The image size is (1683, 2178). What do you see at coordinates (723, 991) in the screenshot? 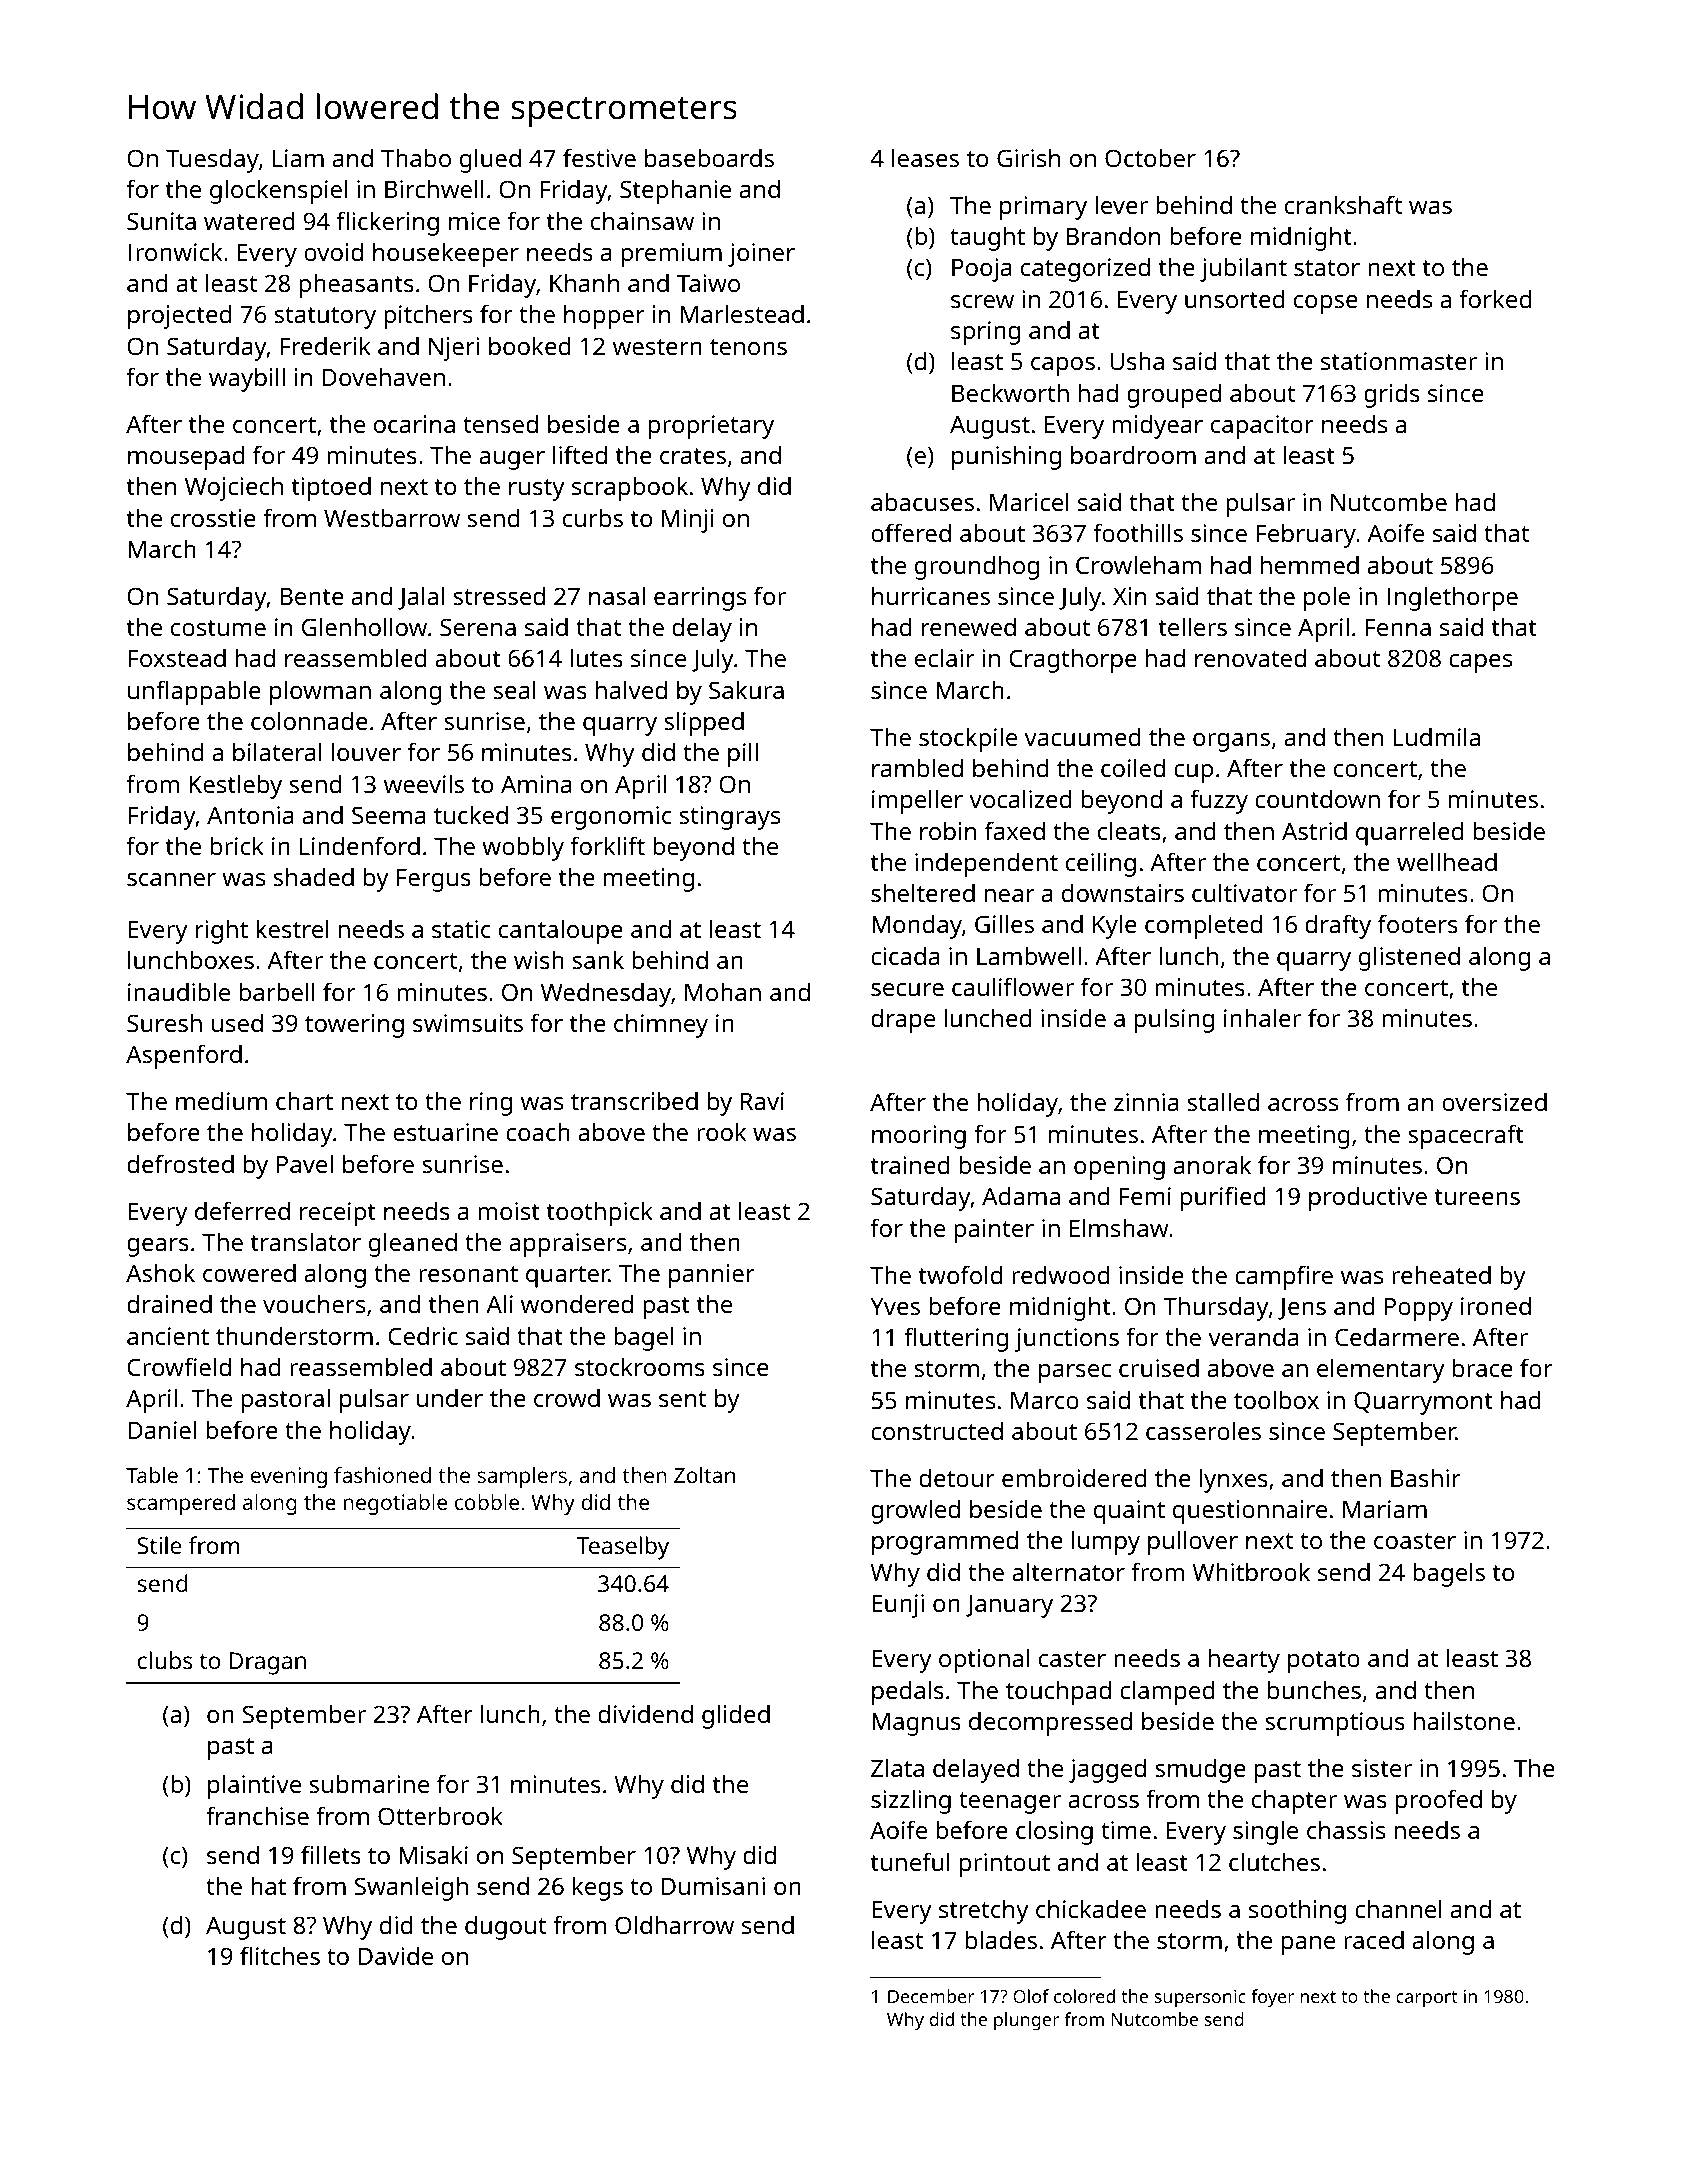
I see `Mohan` at bounding box center [723, 991].
